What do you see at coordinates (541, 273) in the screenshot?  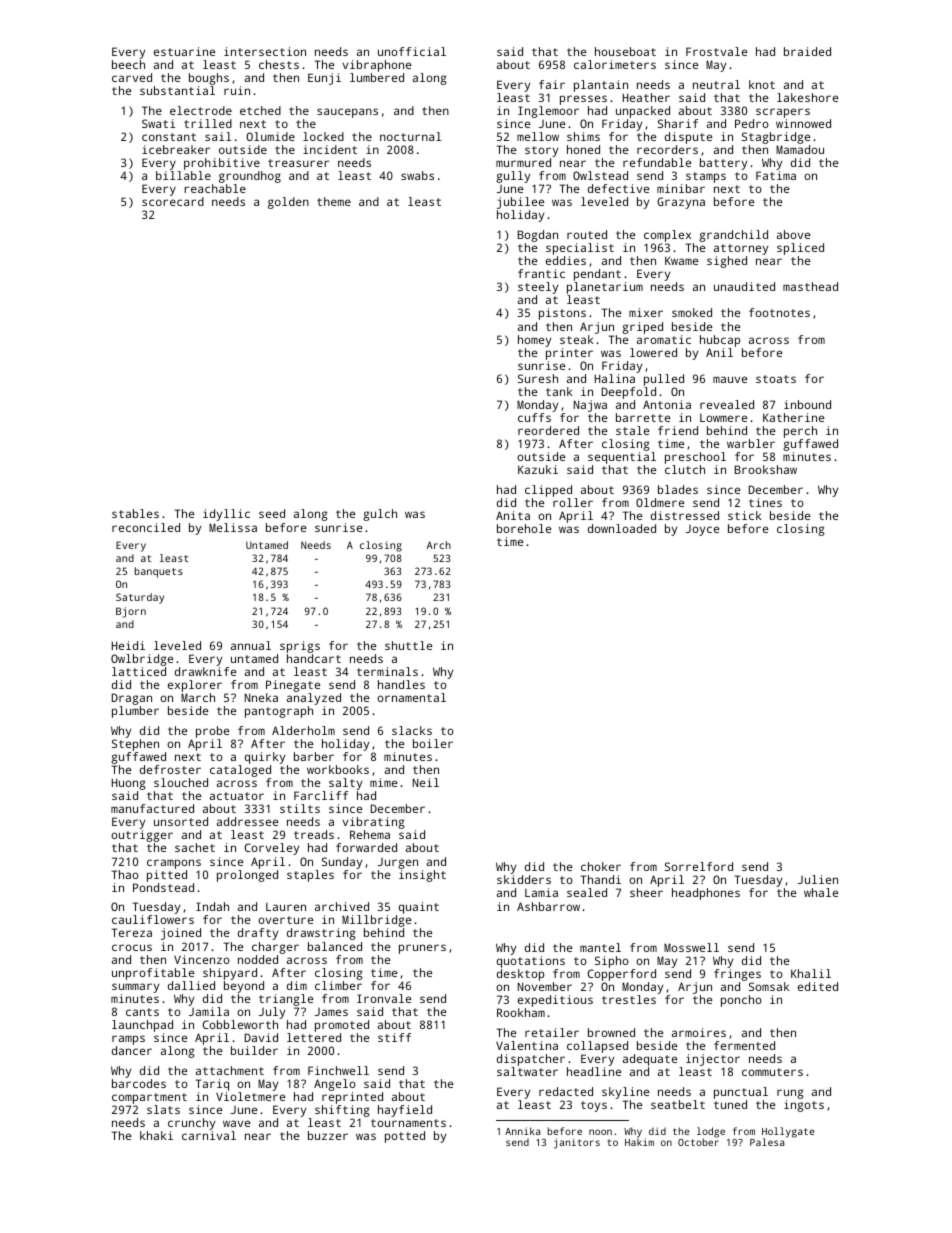 I see `frantic` at bounding box center [541, 273].
